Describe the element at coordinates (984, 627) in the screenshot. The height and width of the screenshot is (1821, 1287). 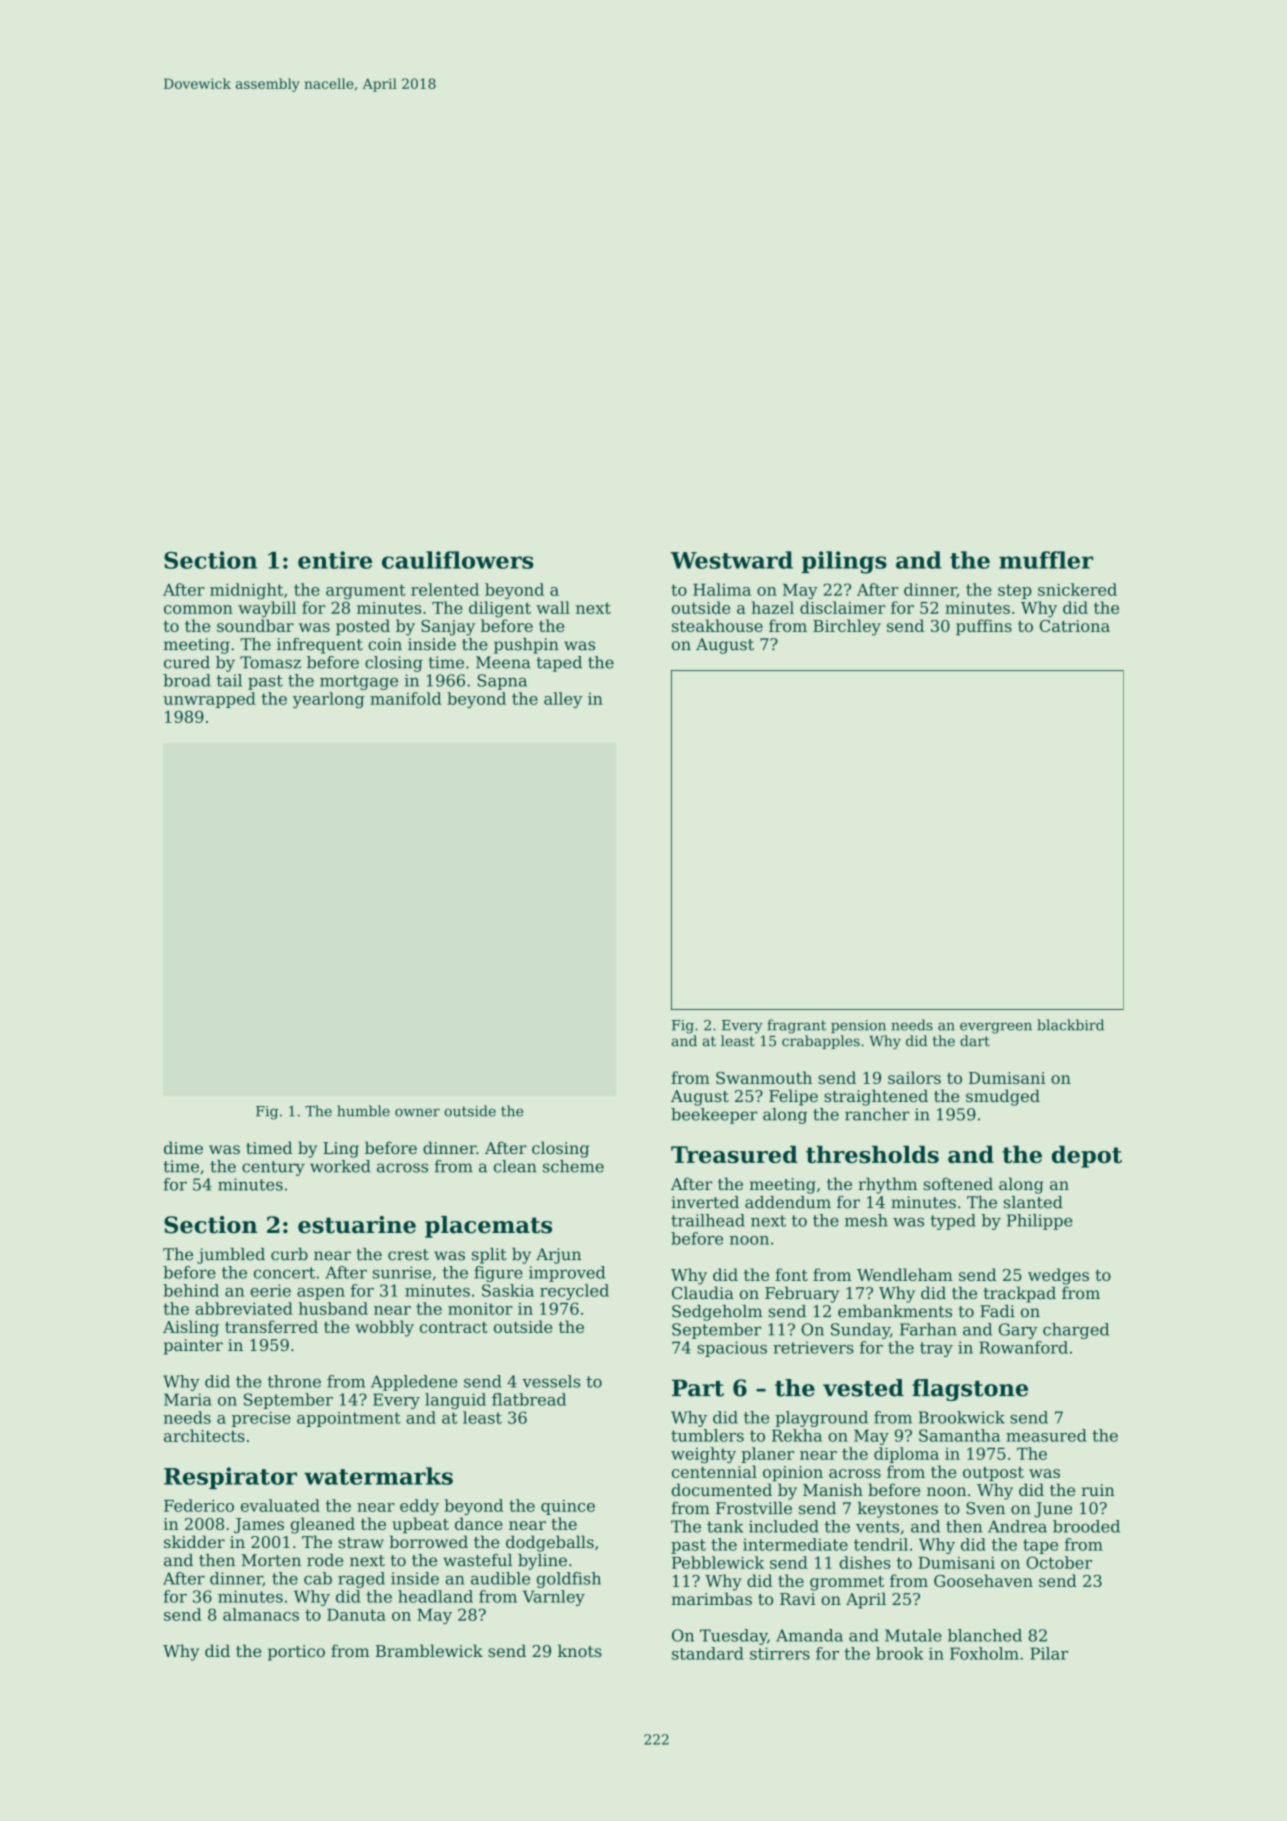
I see `puffins` at that location.
